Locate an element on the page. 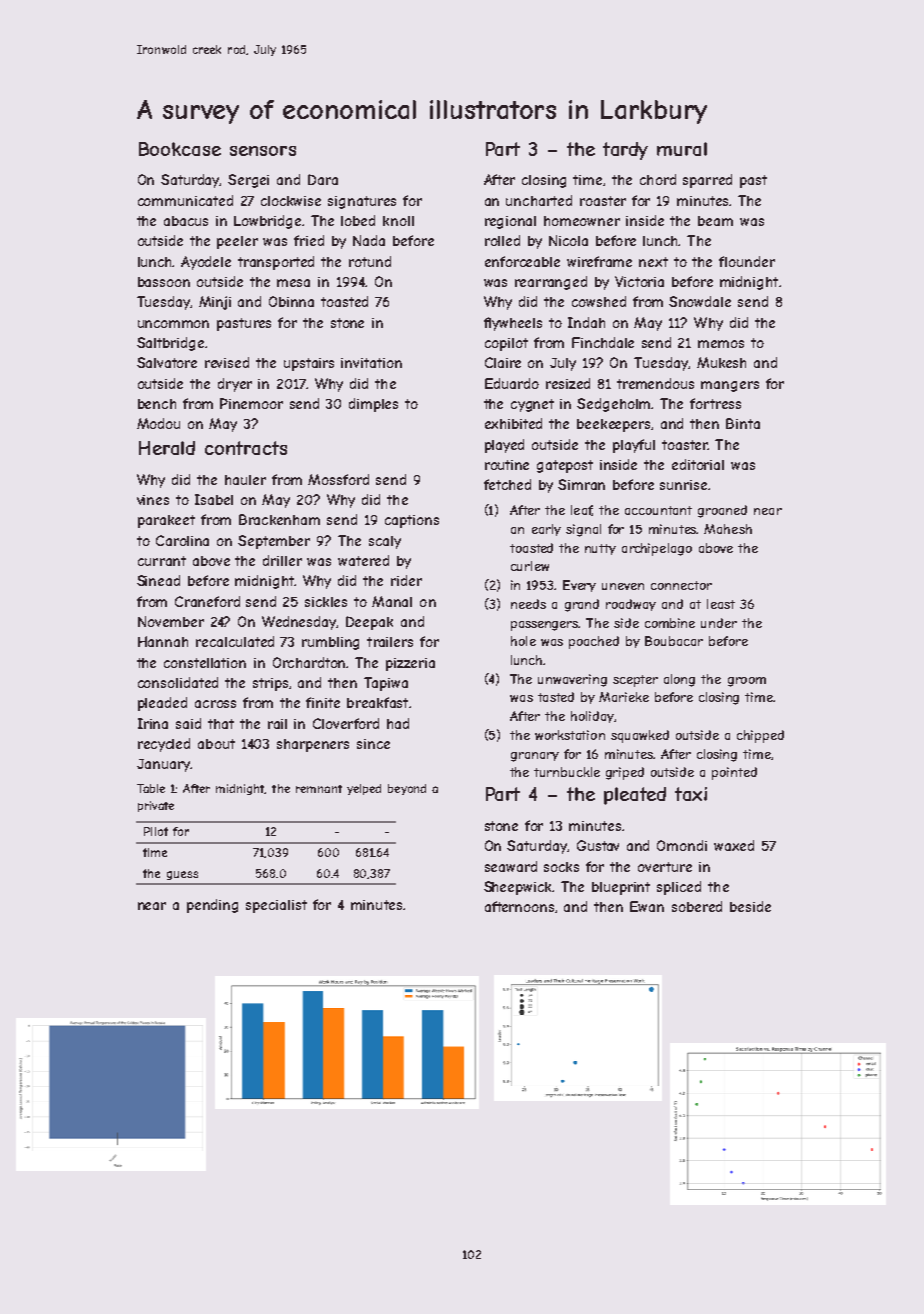 The width and height of the image is (924, 1314). that is located at coordinates (221, 724).
